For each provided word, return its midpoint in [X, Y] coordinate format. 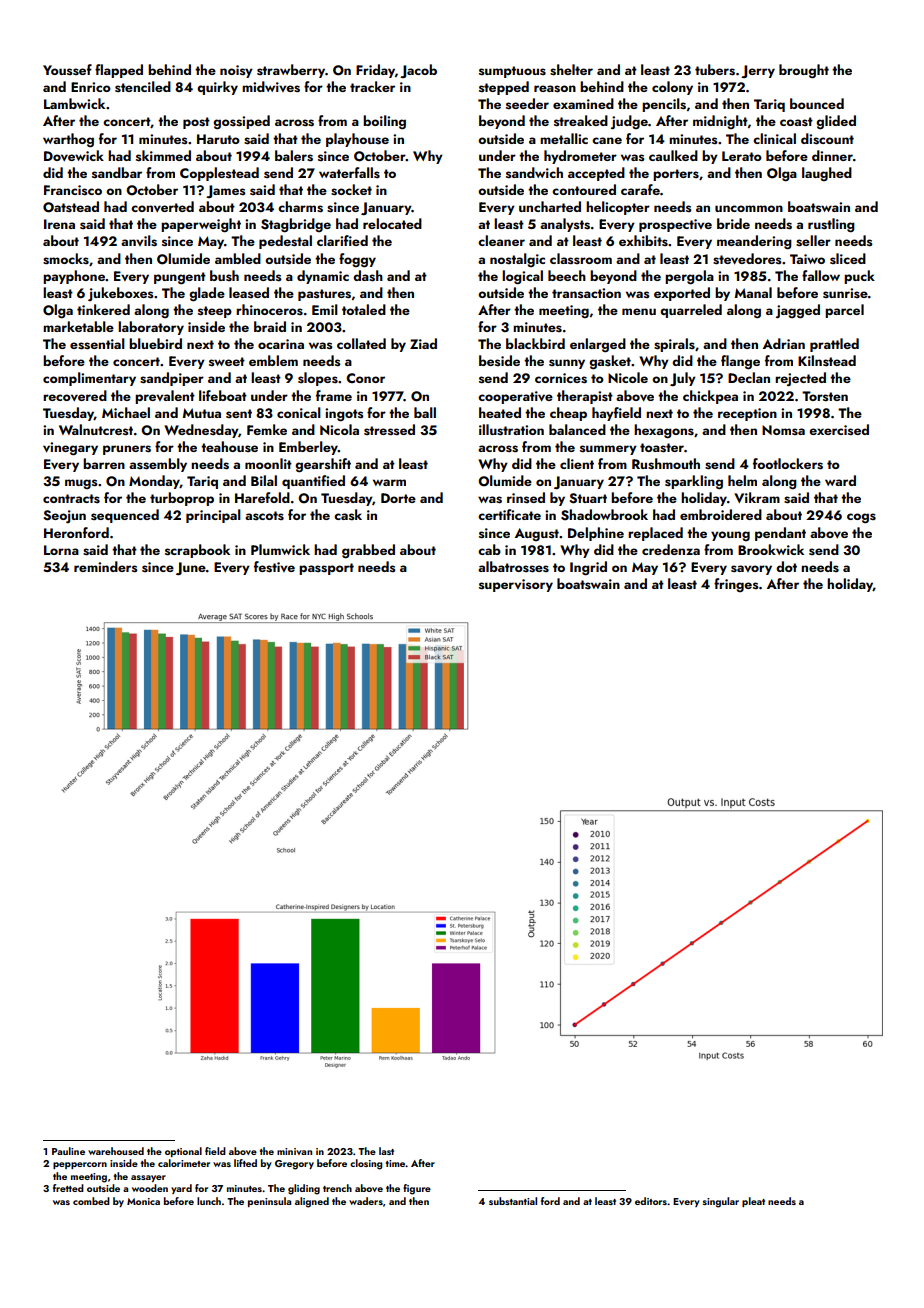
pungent [180, 278]
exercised [839, 429]
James [225, 191]
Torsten [825, 396]
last [386, 1151]
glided [836, 122]
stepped [504, 88]
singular [720, 1202]
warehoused [116, 1151]
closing [366, 1164]
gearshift [323, 465]
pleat [753, 1202]
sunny [567, 364]
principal [213, 516]
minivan [294, 1151]
